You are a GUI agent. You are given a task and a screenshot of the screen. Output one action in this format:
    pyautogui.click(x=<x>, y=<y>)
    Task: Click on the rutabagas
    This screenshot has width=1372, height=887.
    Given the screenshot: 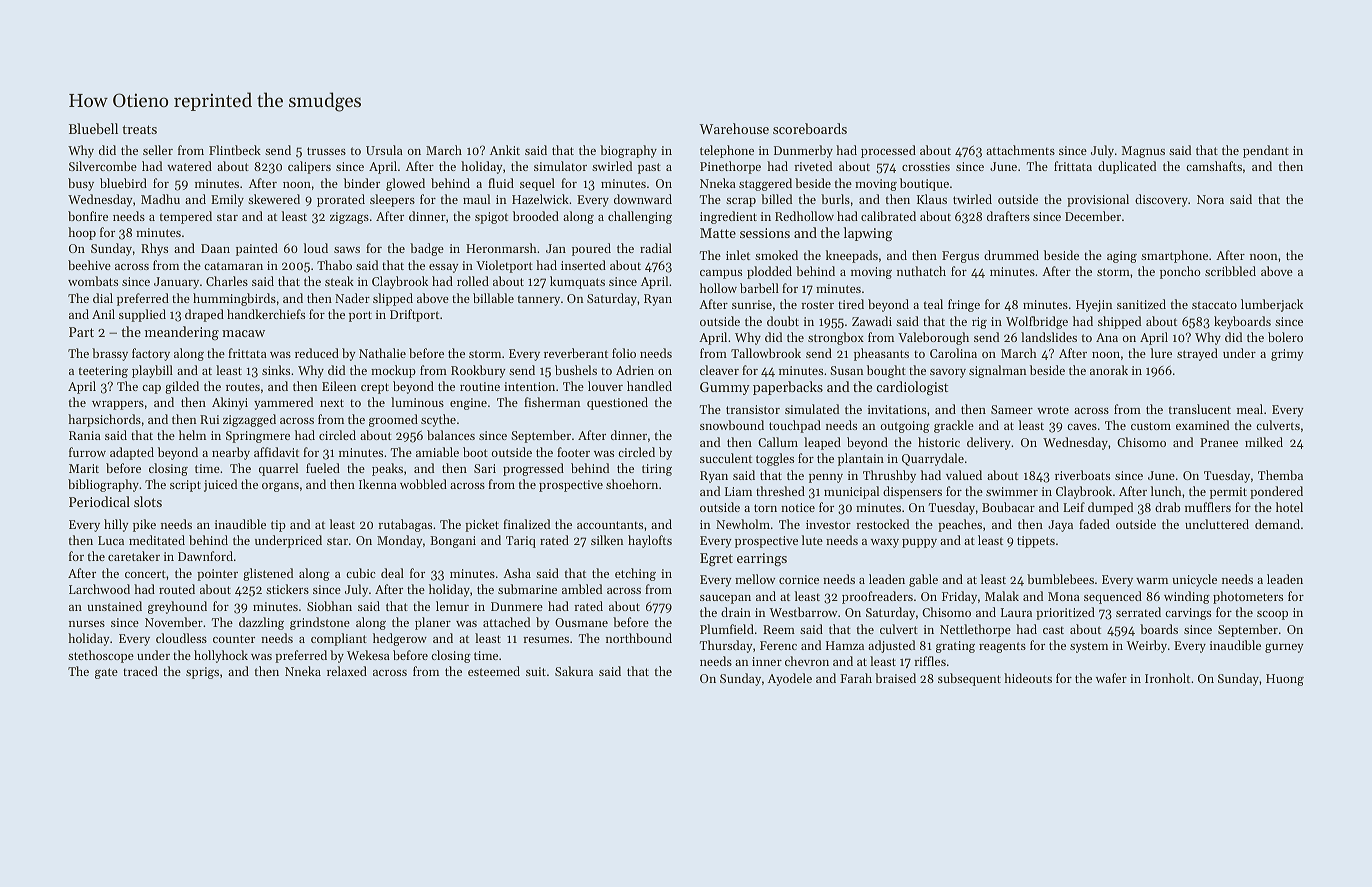 What is the action you would take?
    pyautogui.click(x=405, y=525)
